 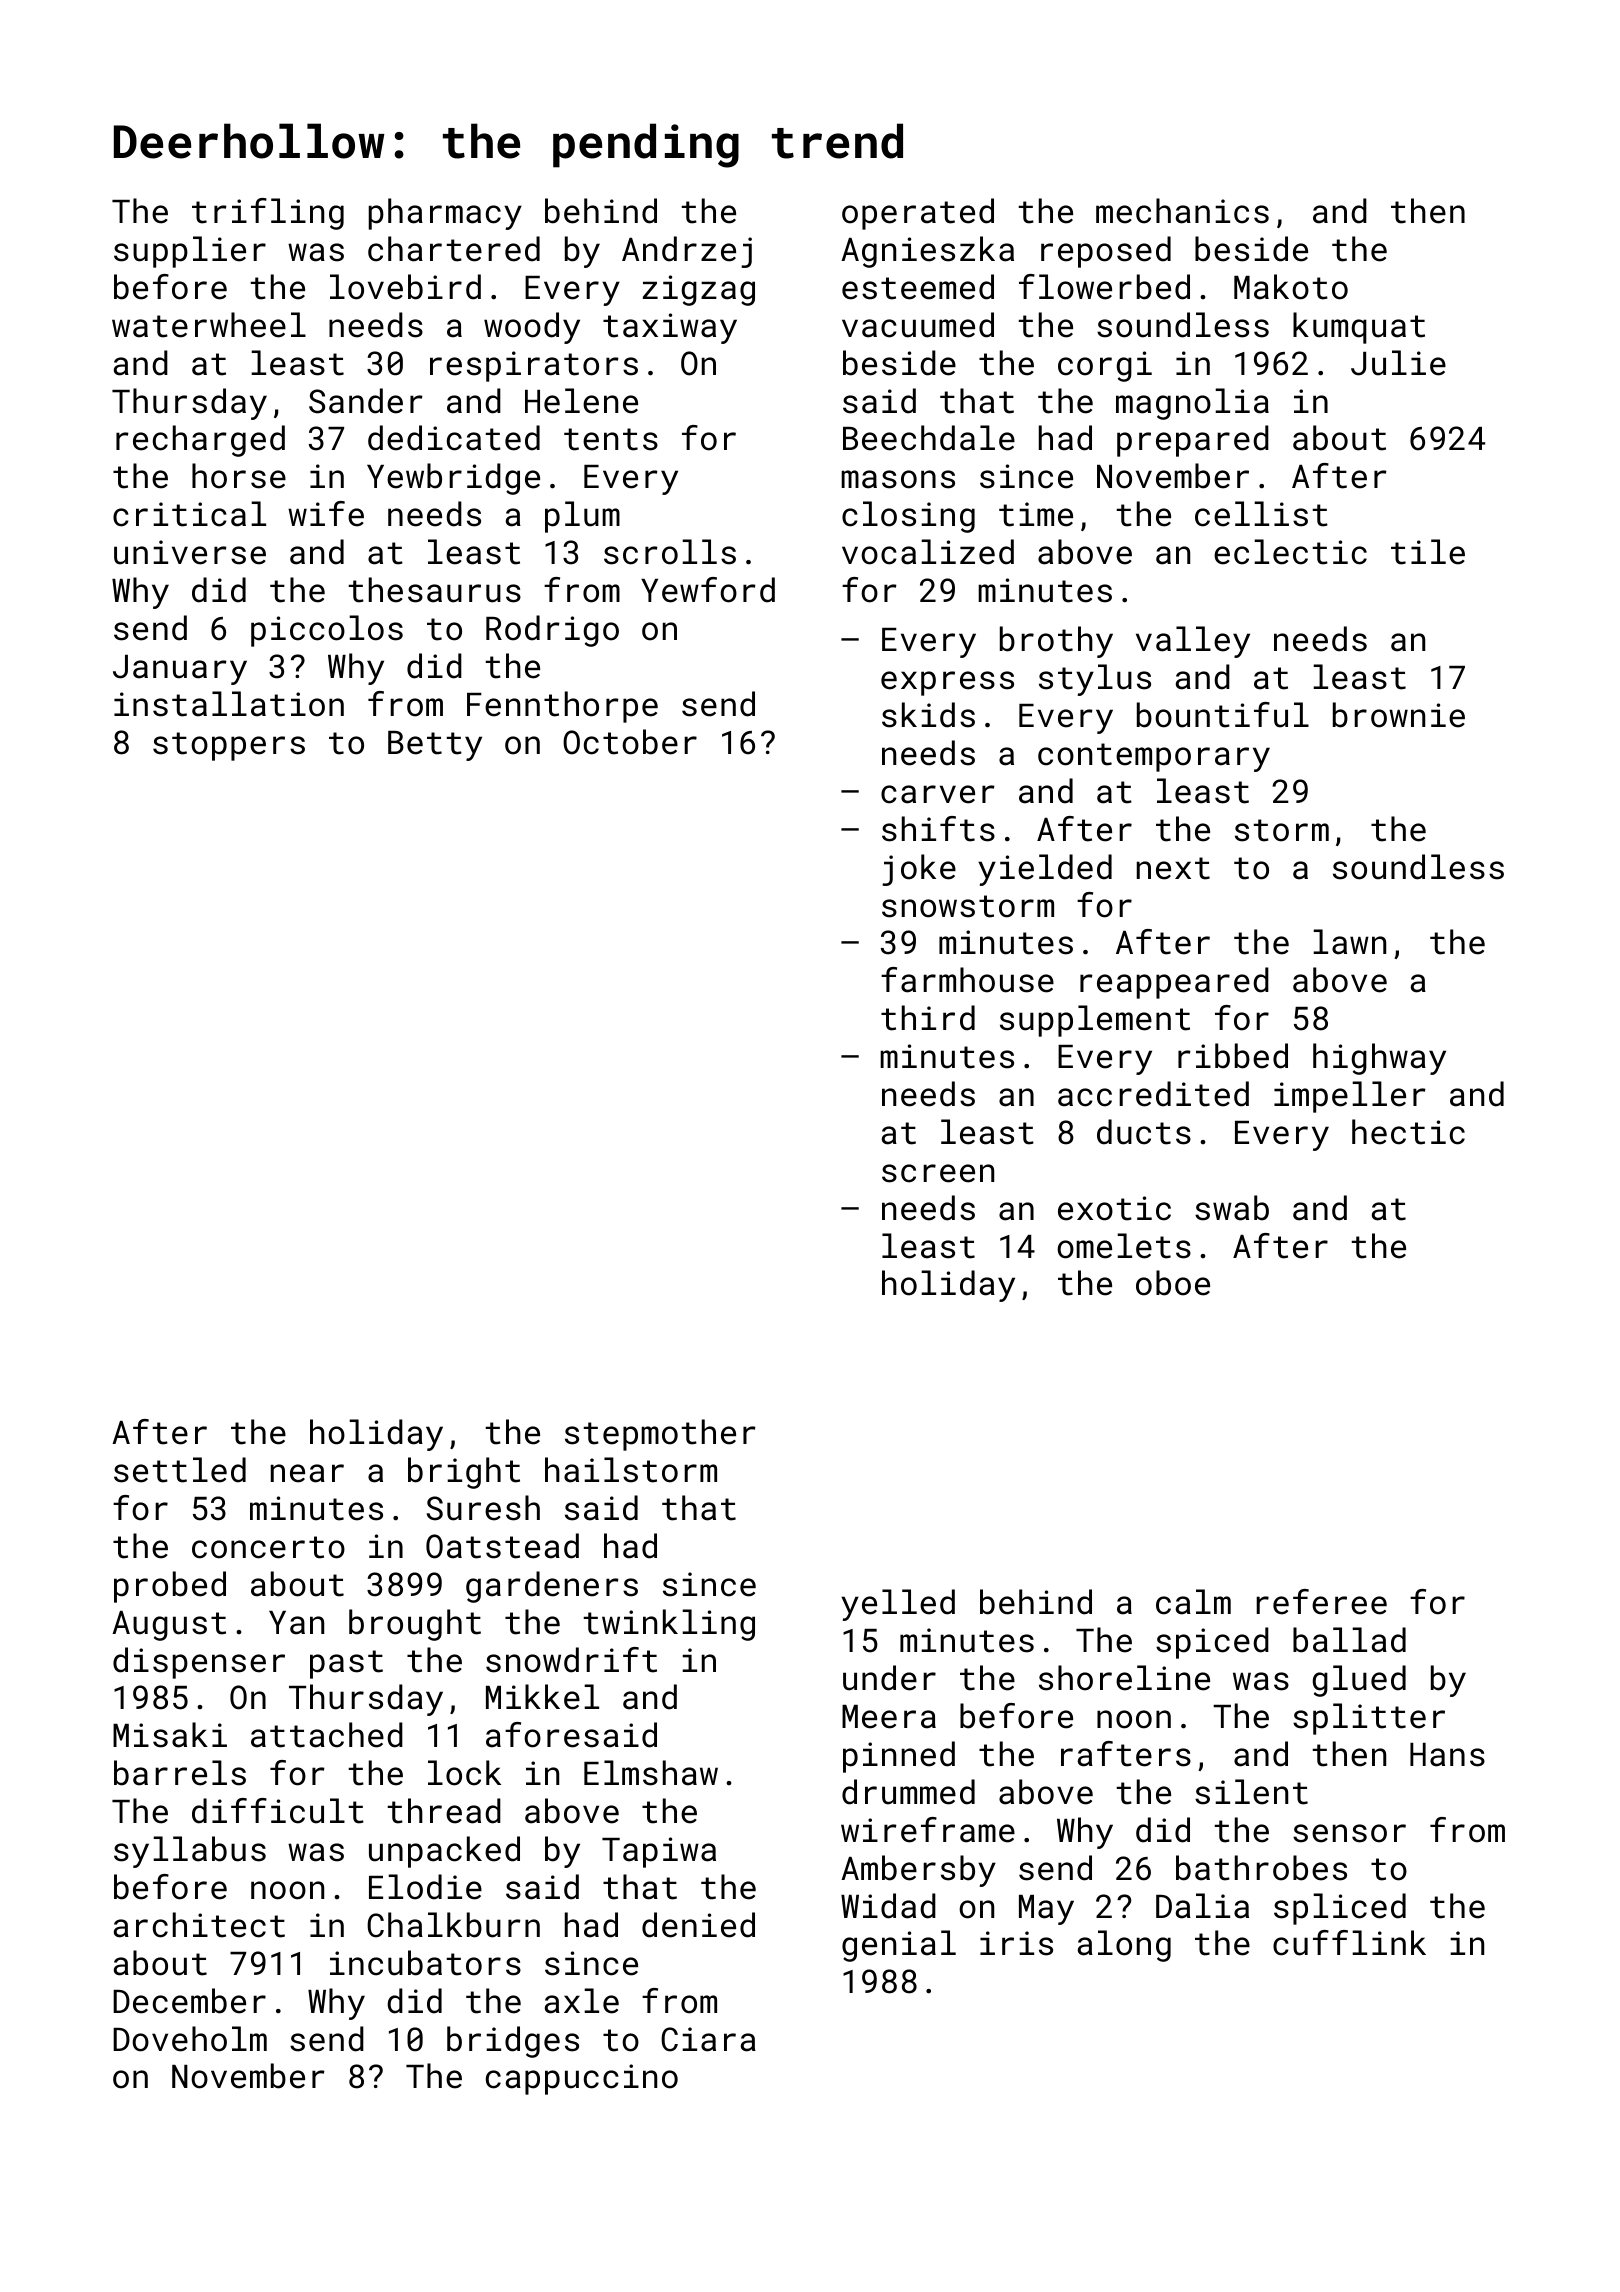 What do you see at coordinates (453, 1925) in the screenshot?
I see `Chalkburn` at bounding box center [453, 1925].
